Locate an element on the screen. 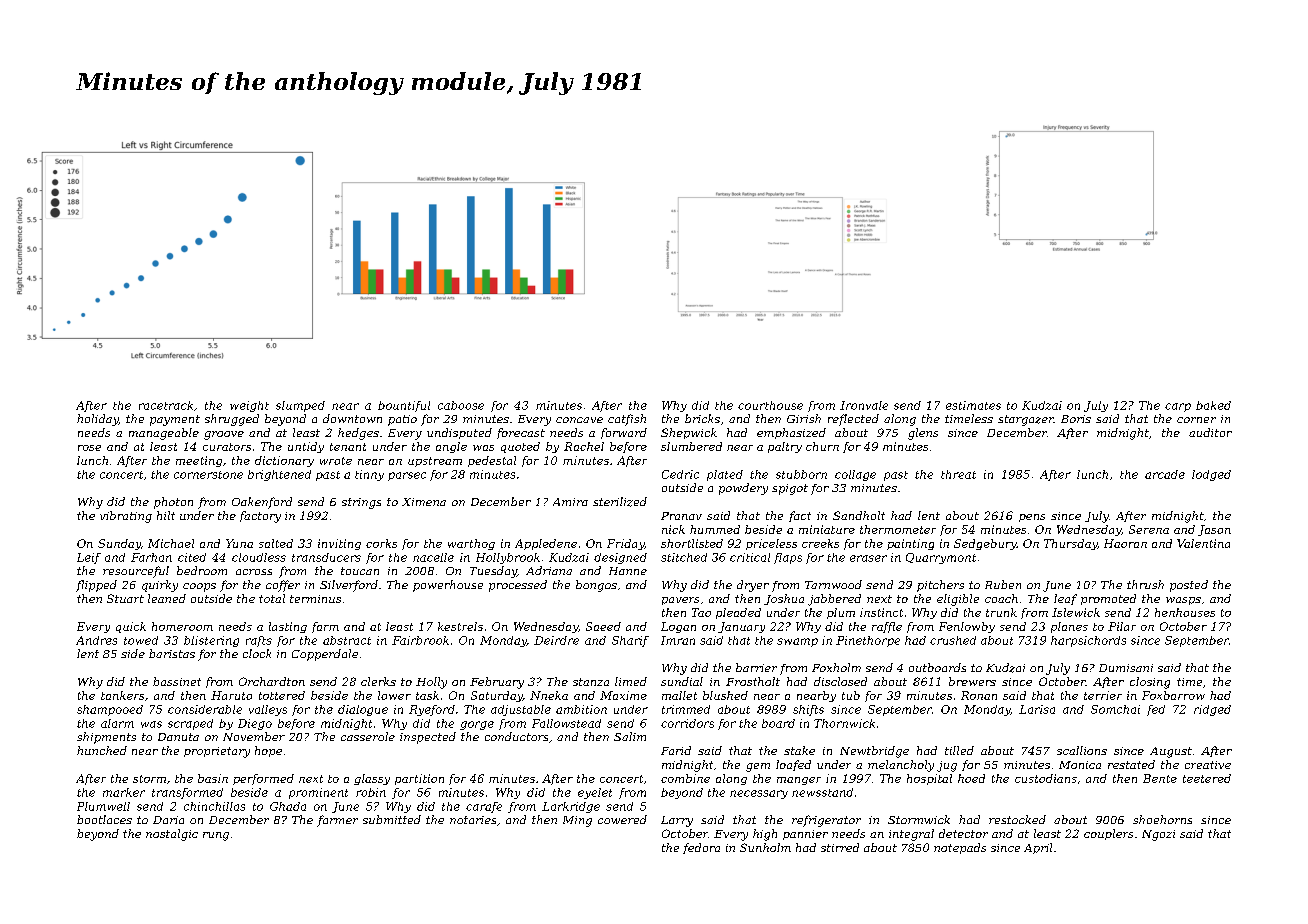  nick is located at coordinates (673, 529).
